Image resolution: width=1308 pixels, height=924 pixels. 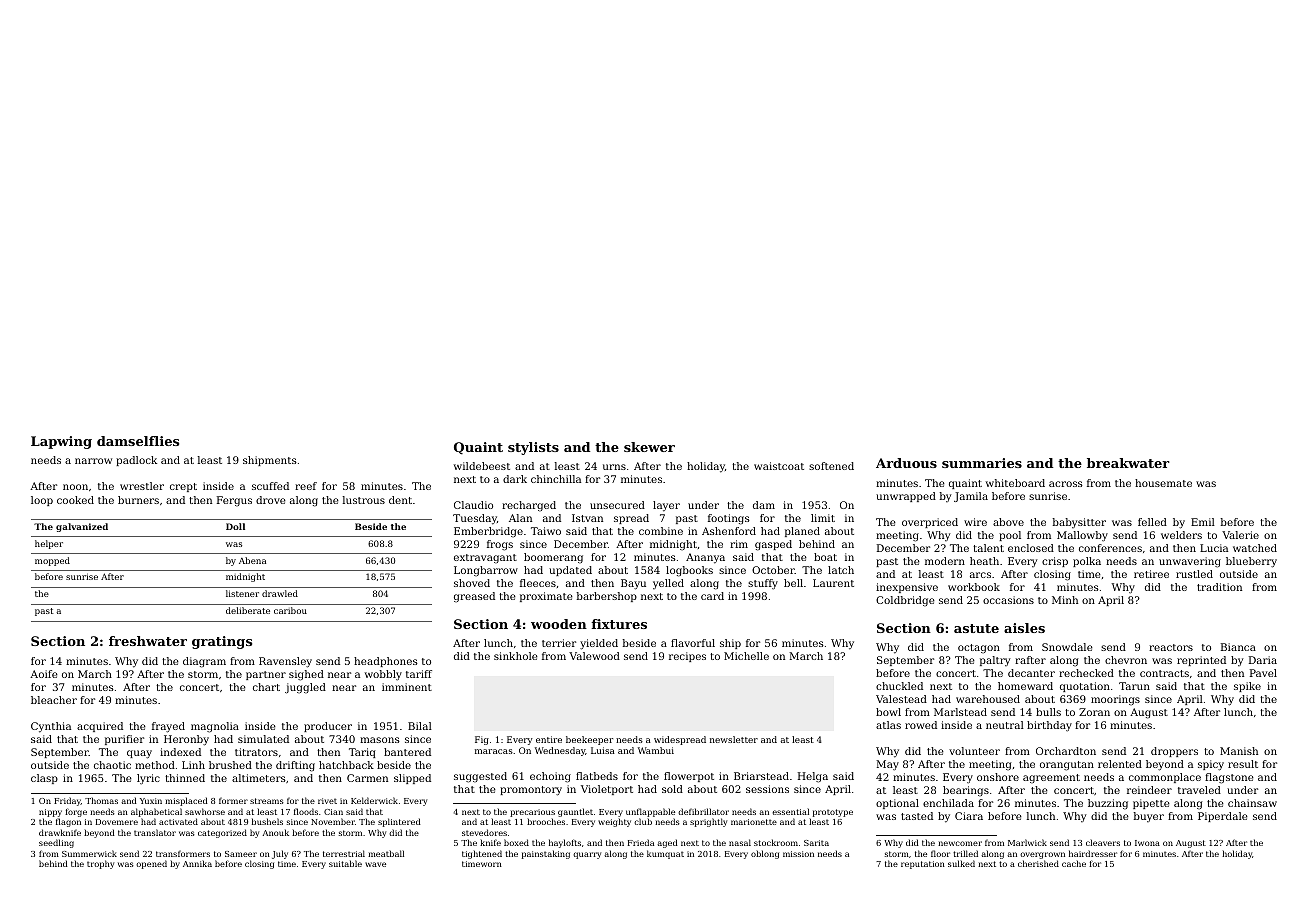 I want to click on cooked, so click(x=75, y=500).
